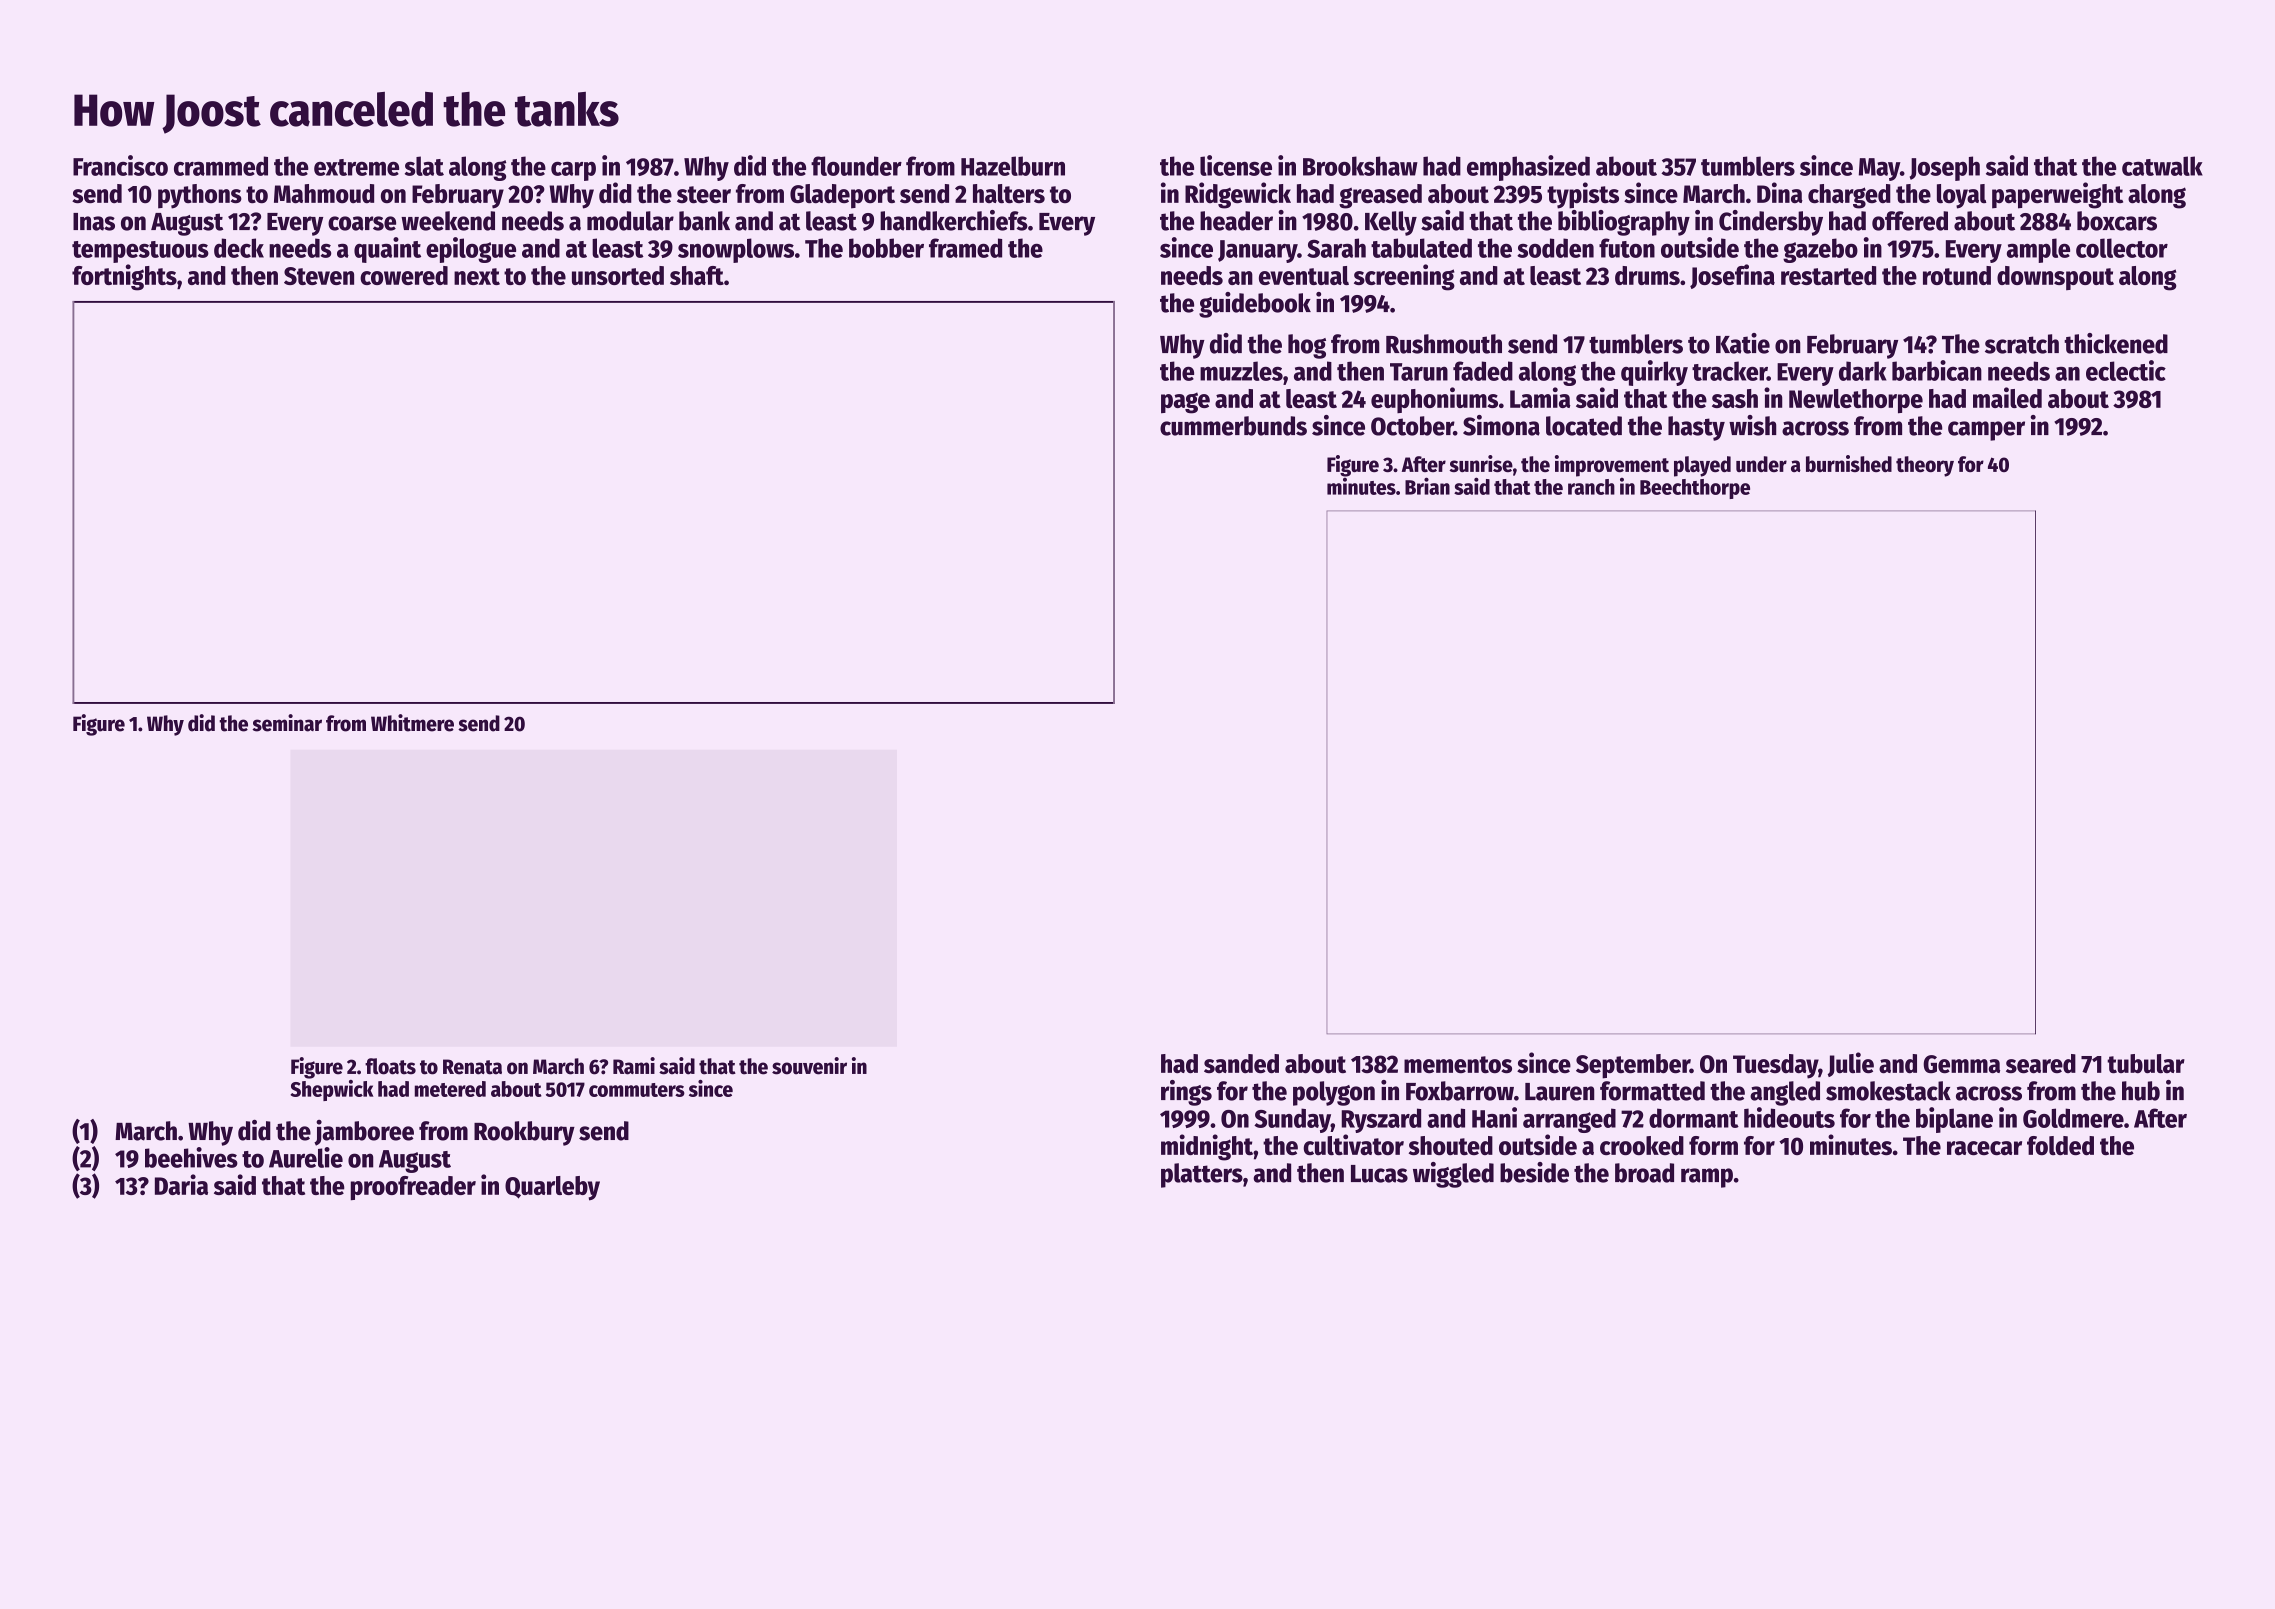 The image size is (2275, 1609). Describe the element at coordinates (1202, 1175) in the screenshot. I see `platters` at that location.
